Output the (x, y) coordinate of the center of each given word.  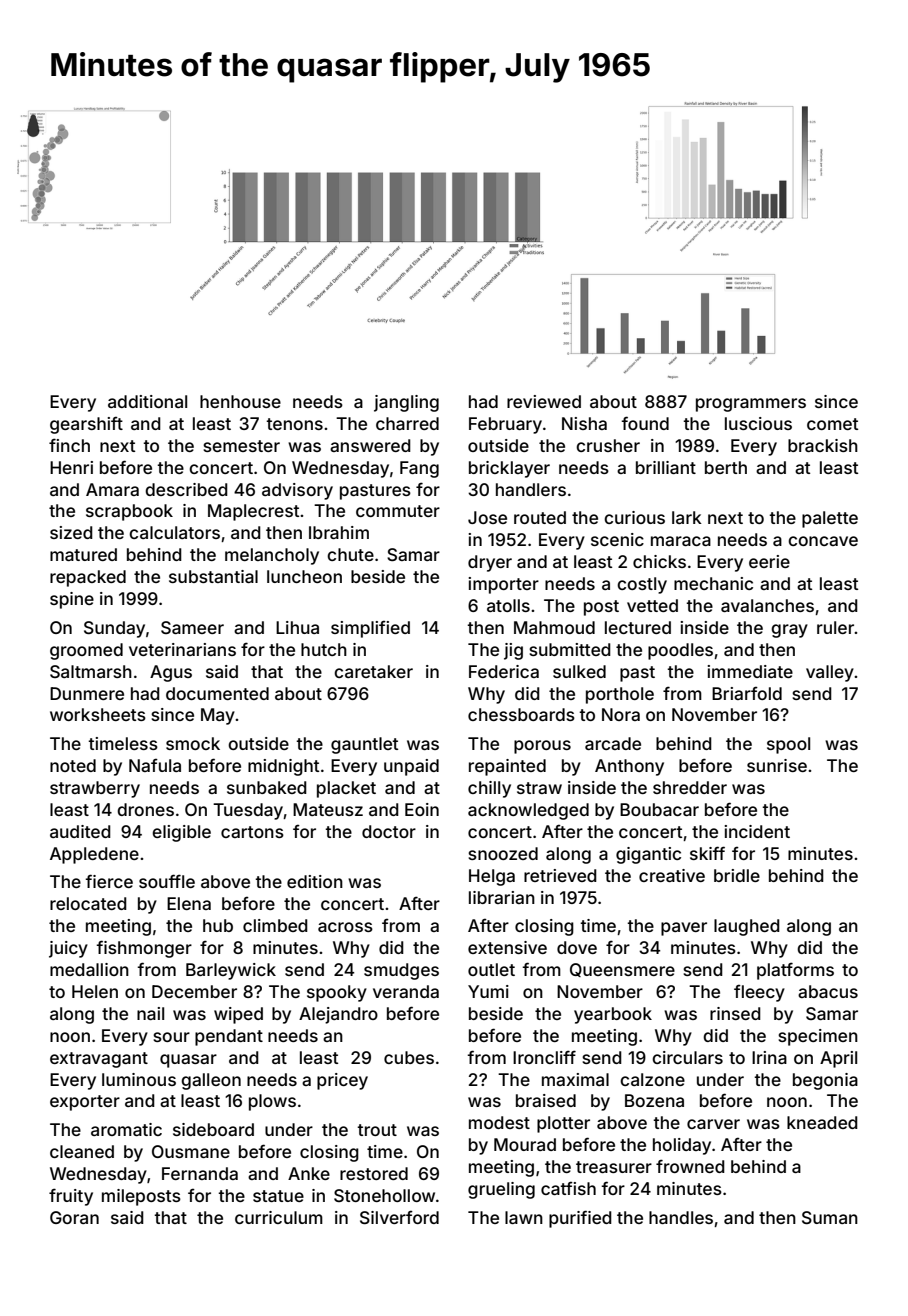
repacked (88, 578)
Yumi (488, 991)
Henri (71, 467)
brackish (823, 445)
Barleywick (231, 971)
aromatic (126, 1129)
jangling (406, 403)
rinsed (735, 1013)
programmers (751, 405)
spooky (337, 993)
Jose (487, 517)
